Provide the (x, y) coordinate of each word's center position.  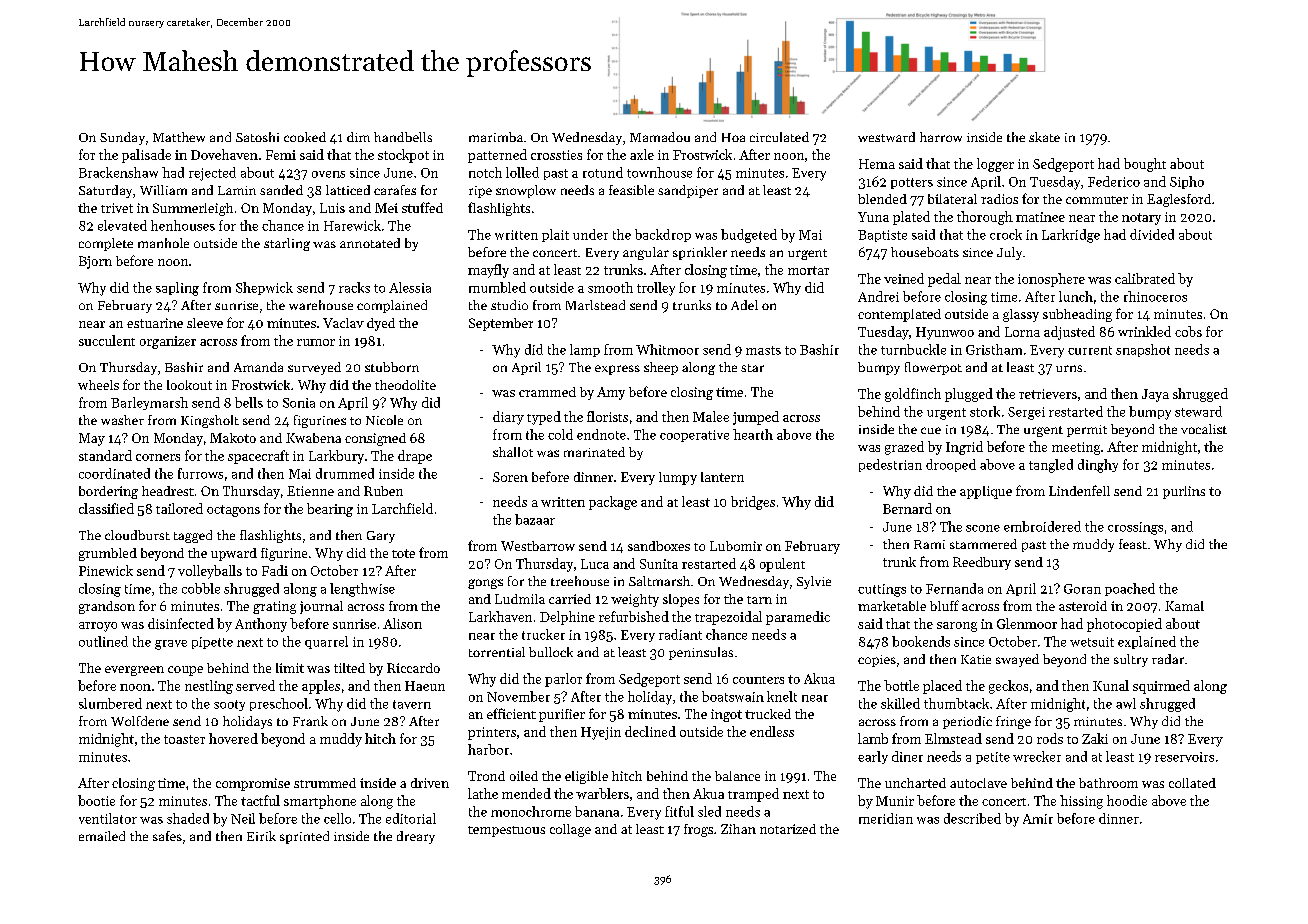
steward (1198, 411)
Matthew (179, 137)
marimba (496, 137)
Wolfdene (140, 721)
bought (1145, 165)
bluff (944, 605)
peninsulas (701, 653)
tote (403, 553)
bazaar (535, 519)
